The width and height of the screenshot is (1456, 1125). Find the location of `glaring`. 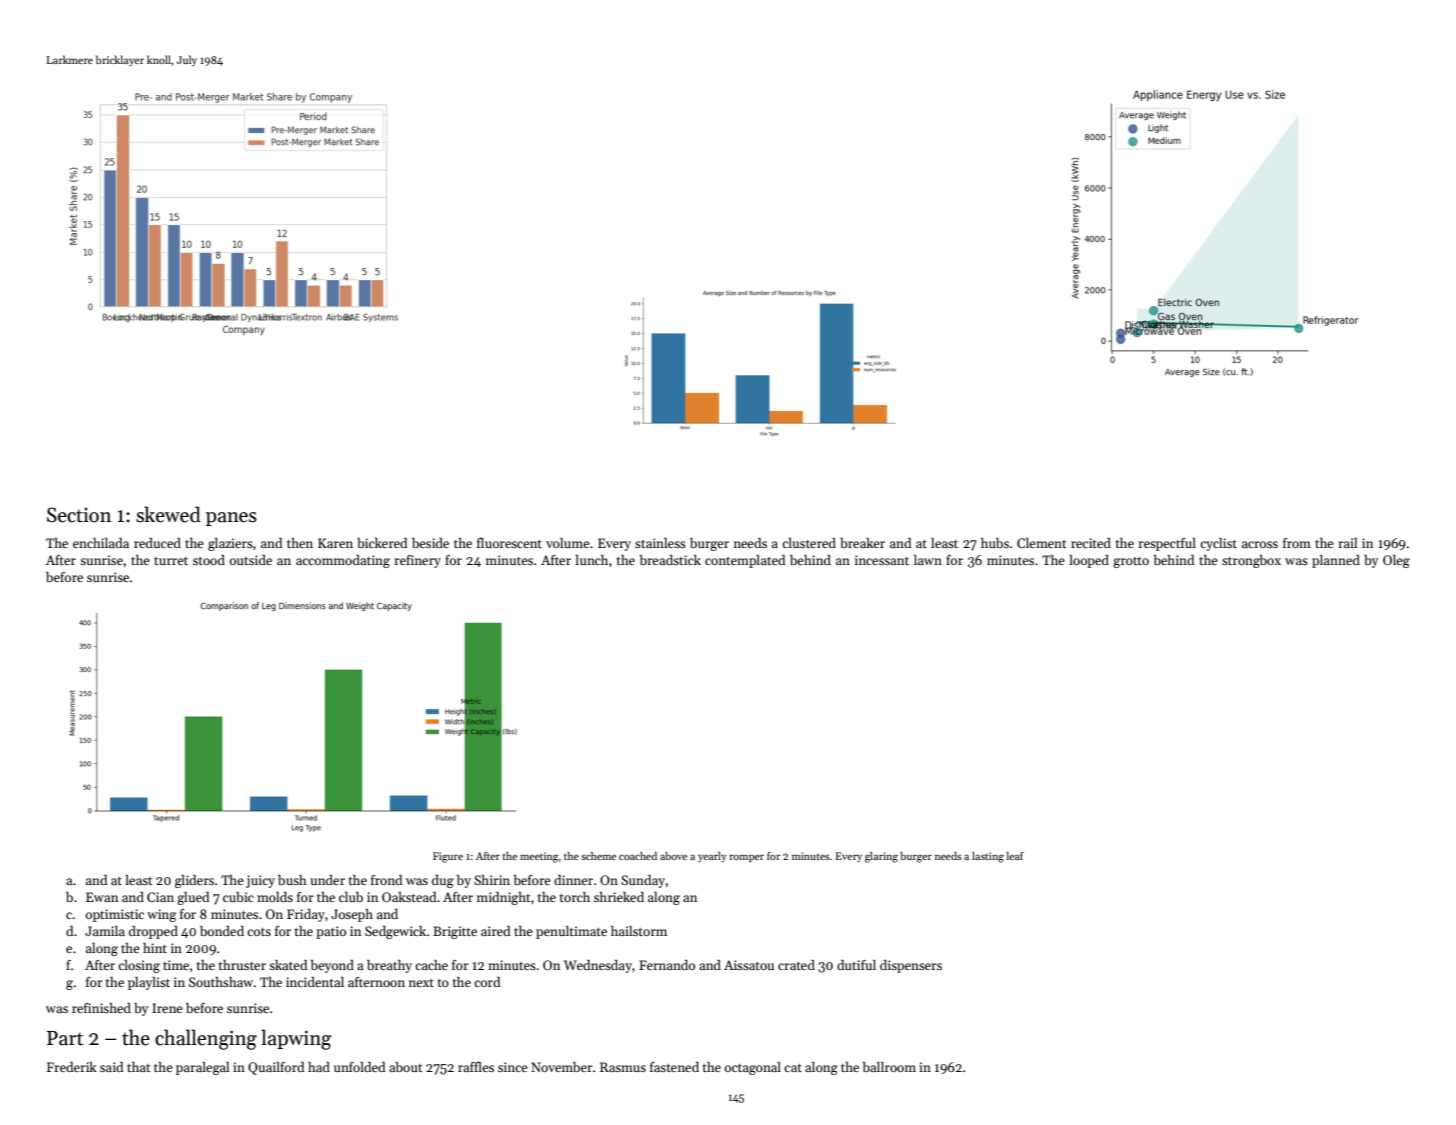

glaring is located at coordinates (881, 857).
